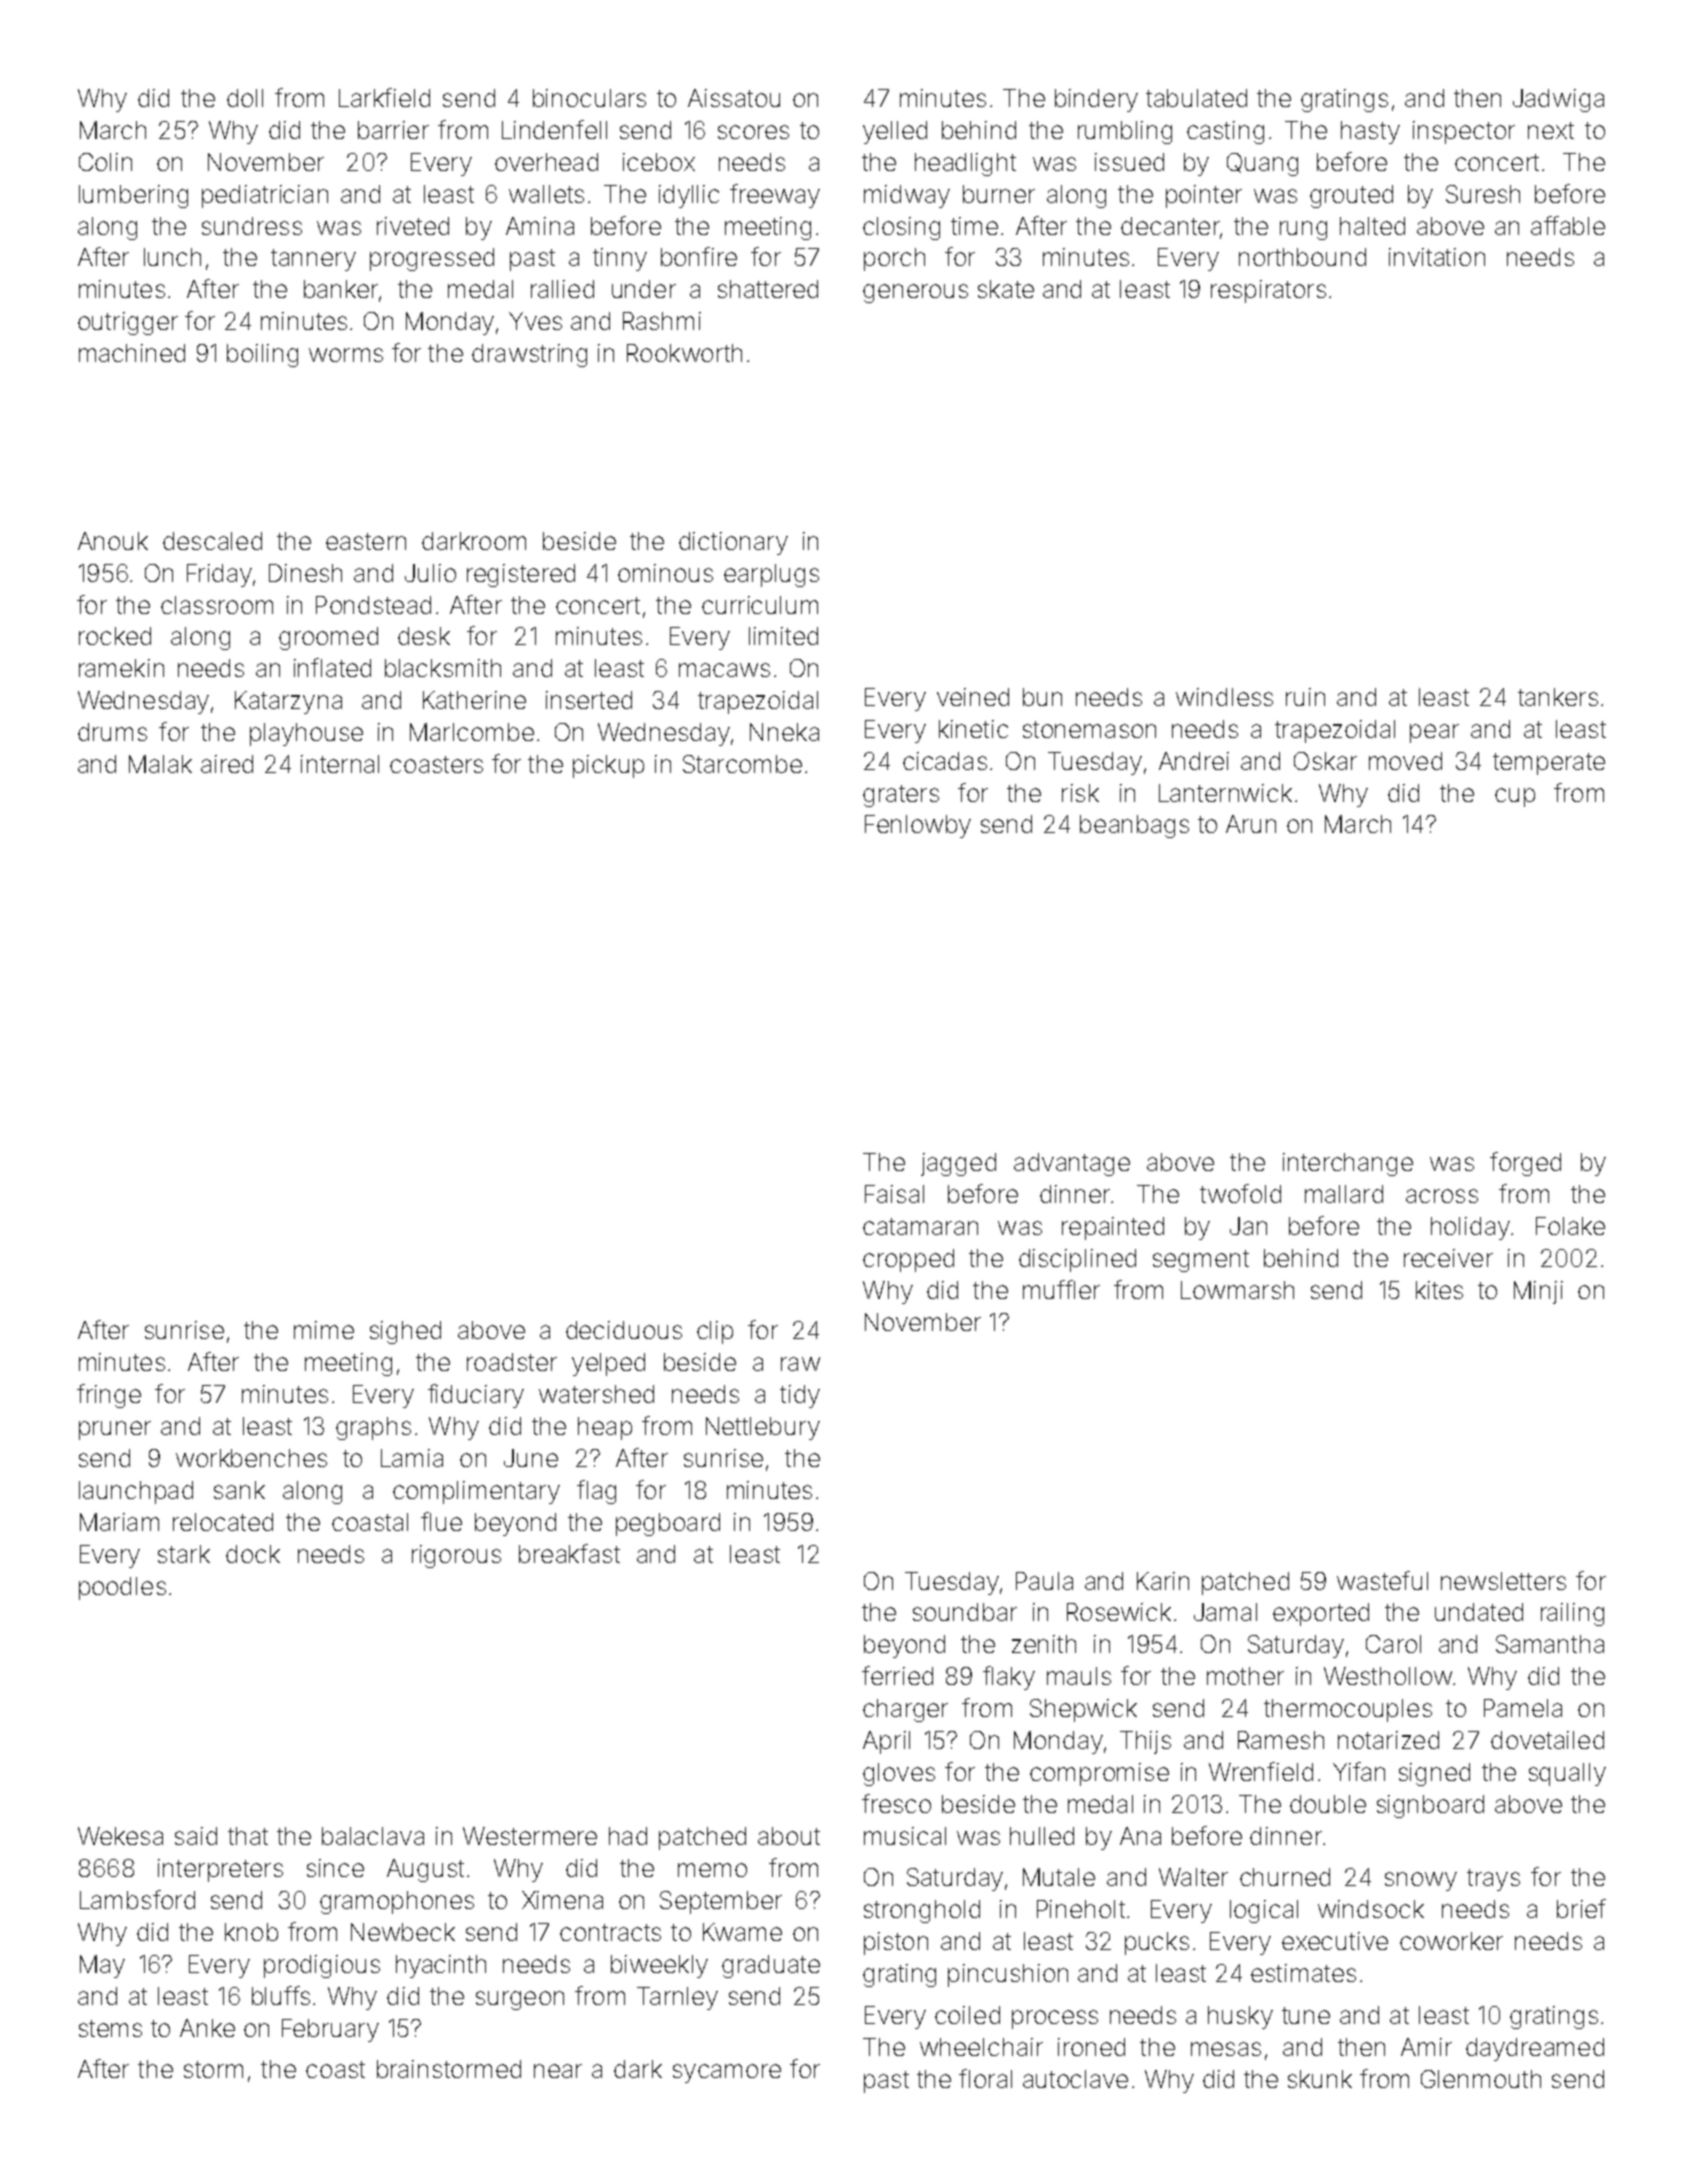 This page has height=2178, width=1683. What do you see at coordinates (110, 2028) in the page?
I see `stems` at bounding box center [110, 2028].
